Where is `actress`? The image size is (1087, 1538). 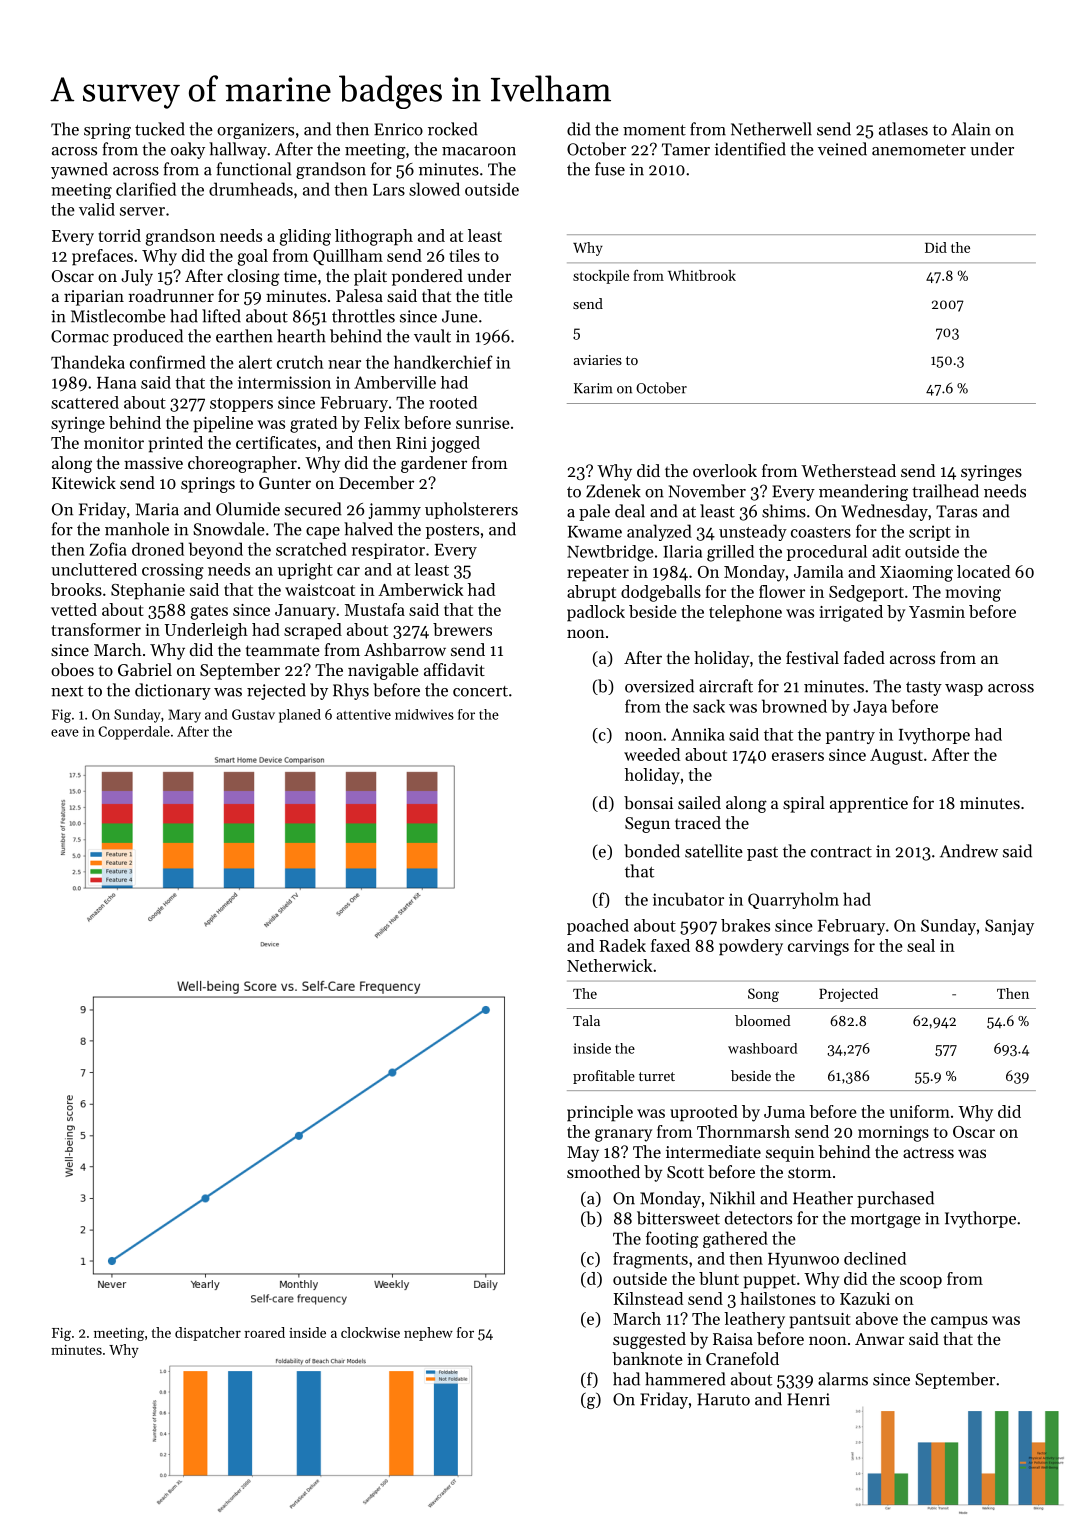 actress is located at coordinates (928, 1152).
